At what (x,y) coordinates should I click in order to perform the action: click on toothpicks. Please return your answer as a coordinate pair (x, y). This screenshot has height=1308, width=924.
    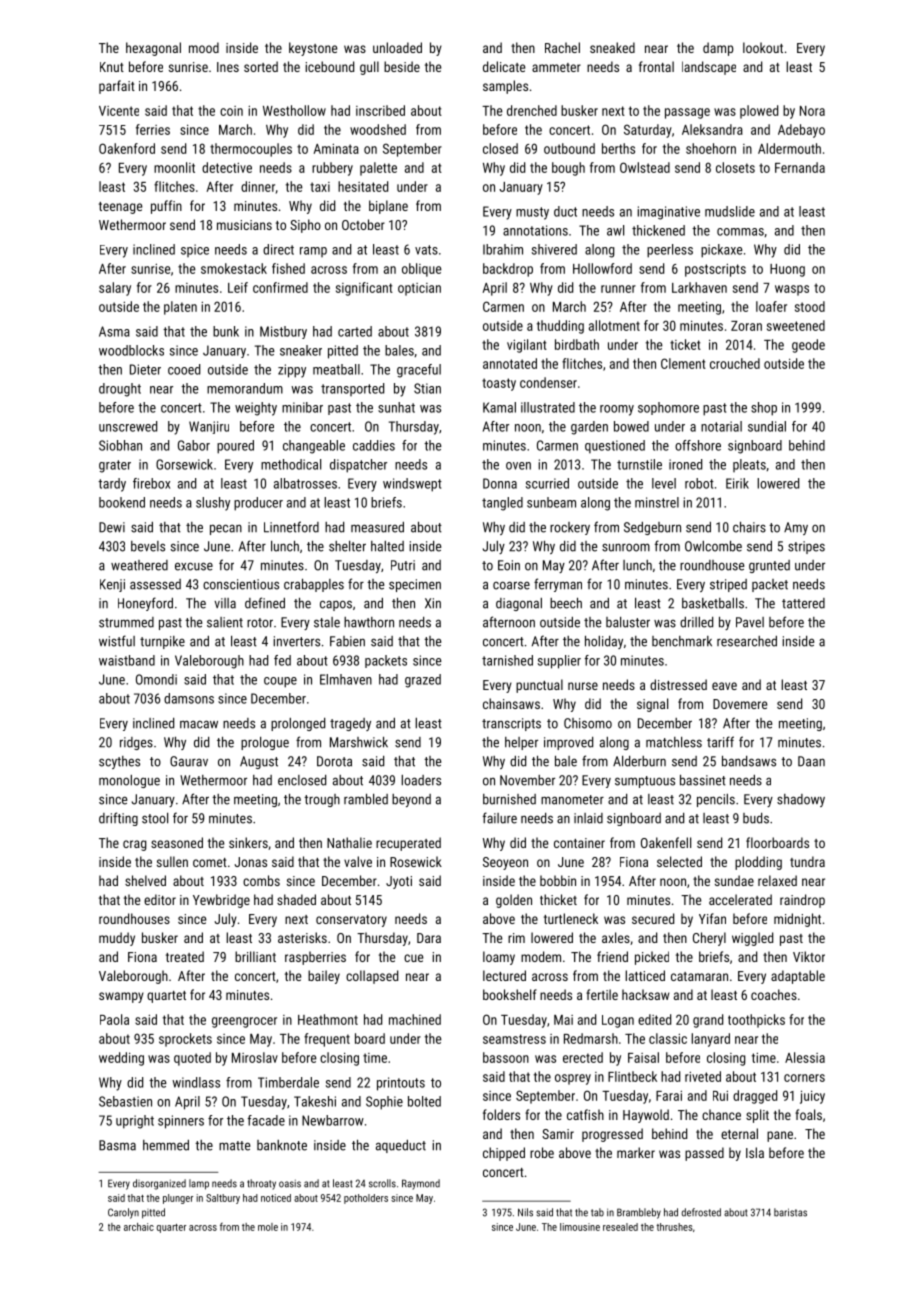
    Looking at the image, I should click on (756, 1021).
